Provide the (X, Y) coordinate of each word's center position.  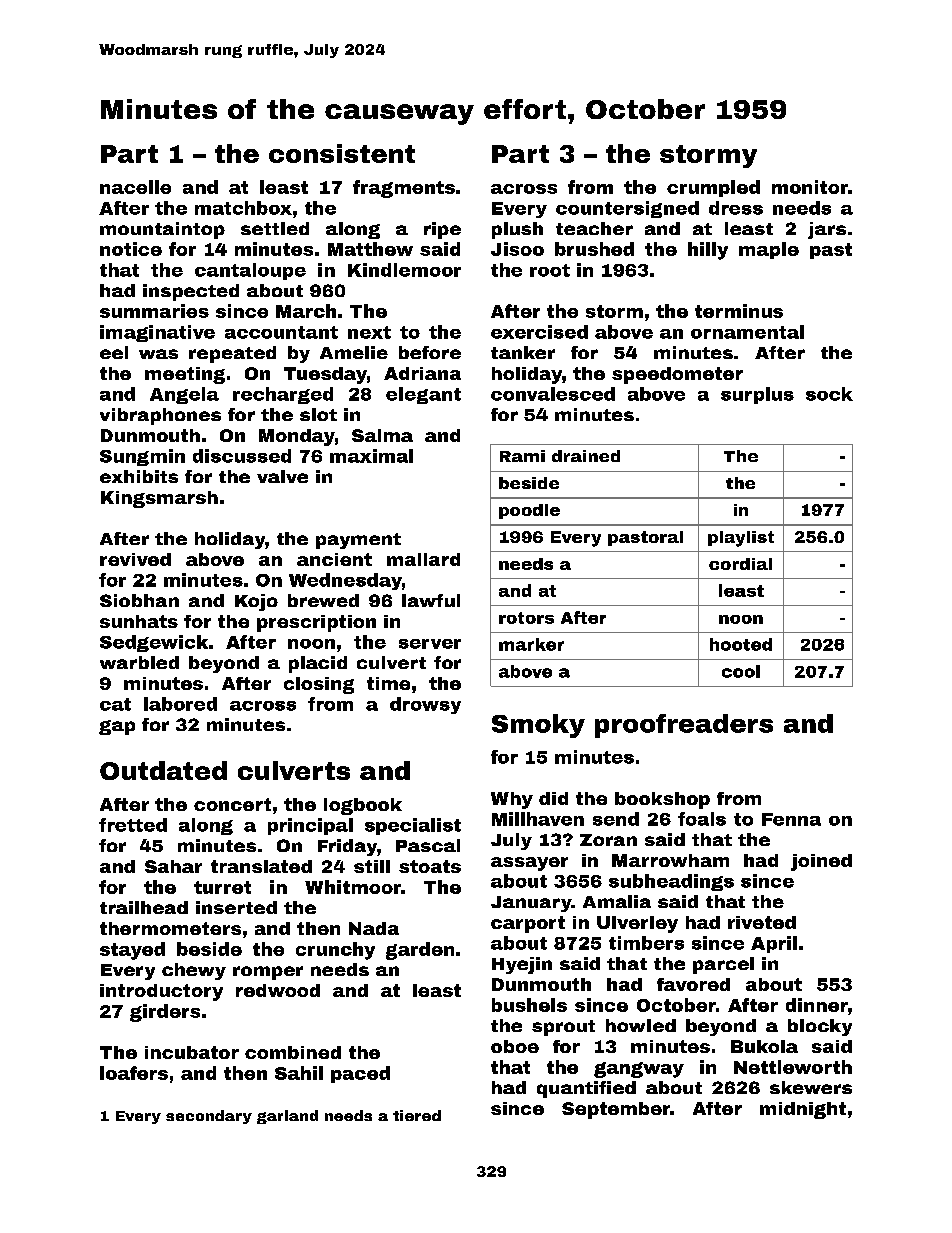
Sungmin (142, 457)
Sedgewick (154, 643)
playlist (741, 539)
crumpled (713, 188)
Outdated (163, 770)
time (388, 683)
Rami (522, 456)
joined (821, 862)
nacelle (135, 187)
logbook (363, 806)
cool (741, 671)
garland (287, 1117)
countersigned (627, 209)
